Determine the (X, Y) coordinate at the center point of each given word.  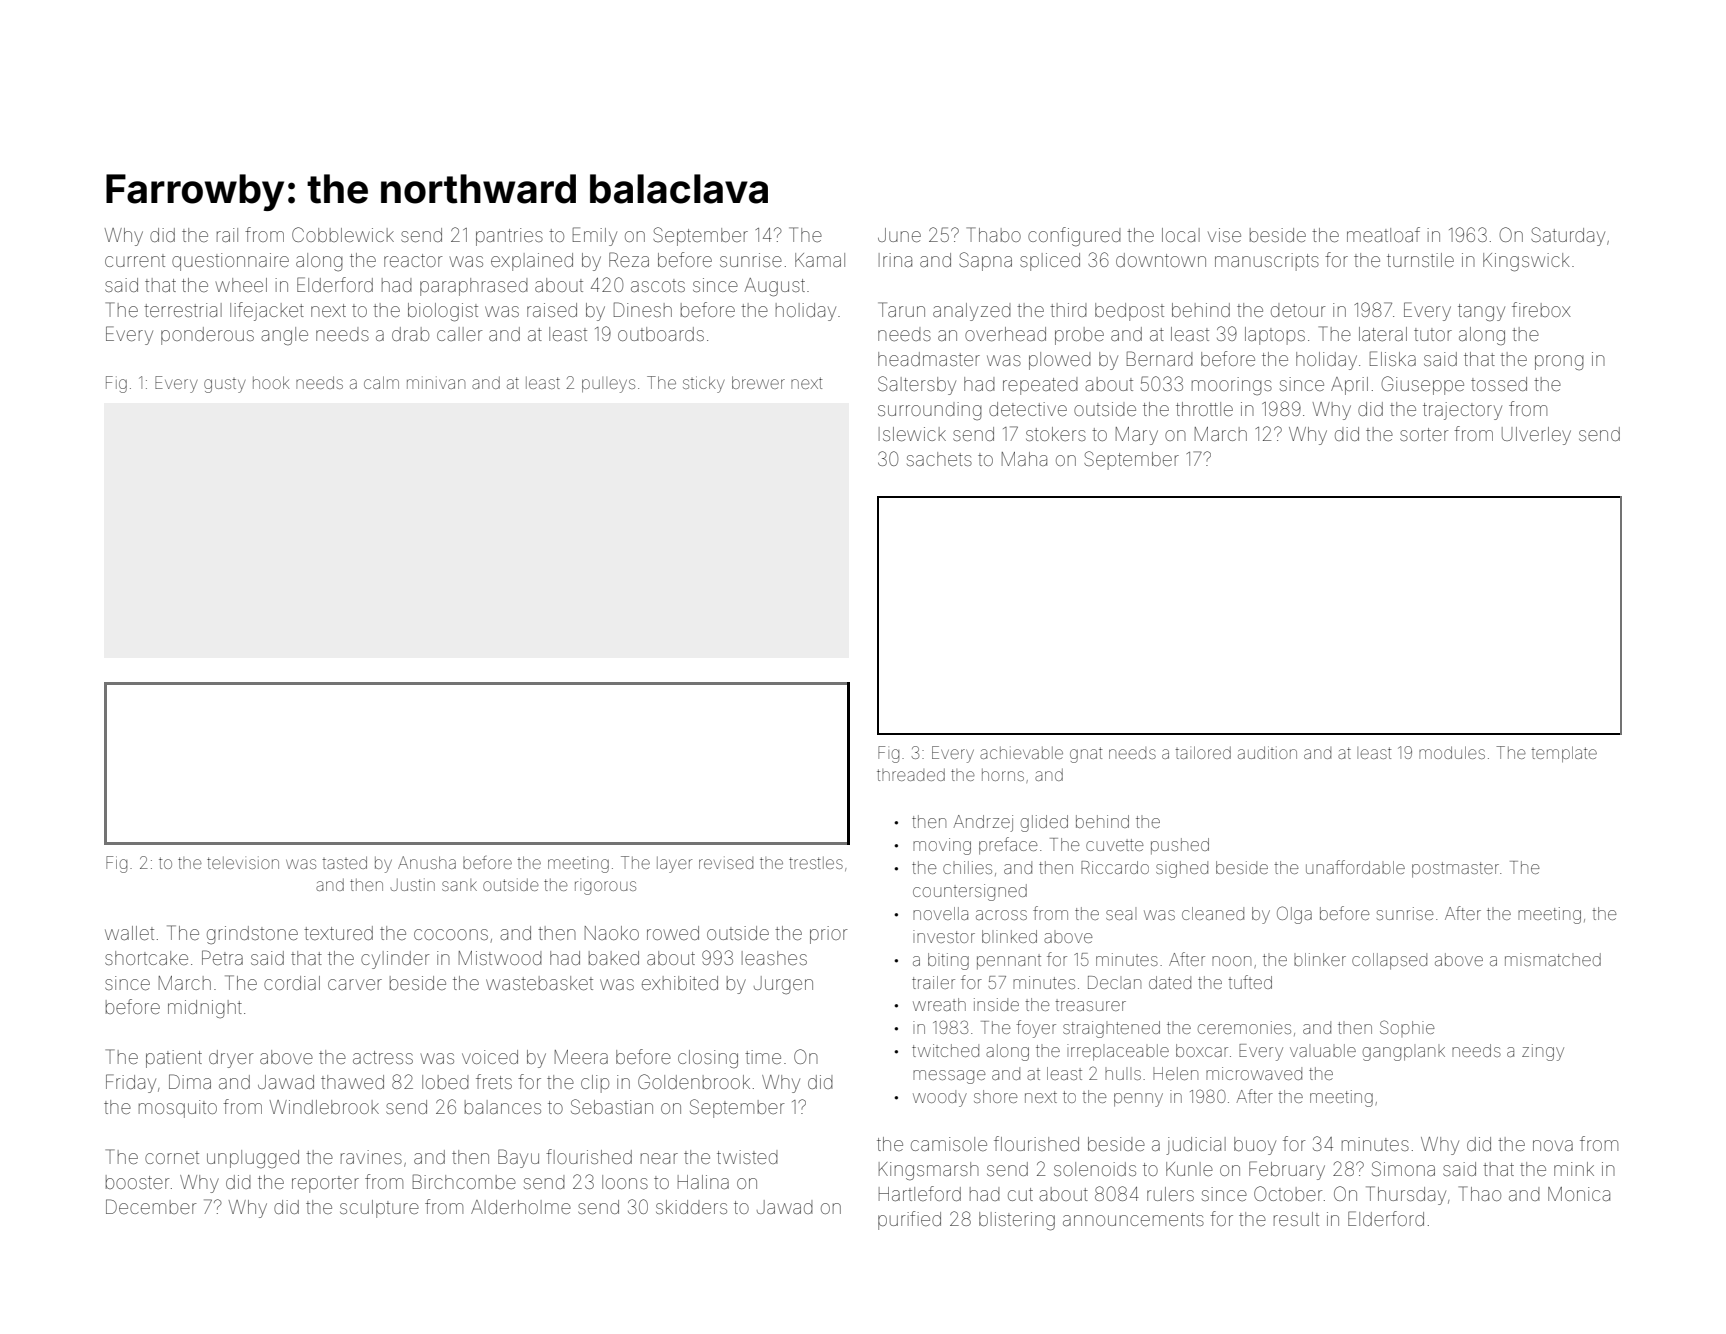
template (1564, 754)
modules (1452, 752)
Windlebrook (324, 1107)
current (135, 260)
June (899, 235)
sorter (1424, 434)
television (243, 862)
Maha (1024, 459)
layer (674, 865)
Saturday (1568, 236)
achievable (1021, 752)
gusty (225, 386)
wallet (129, 933)
